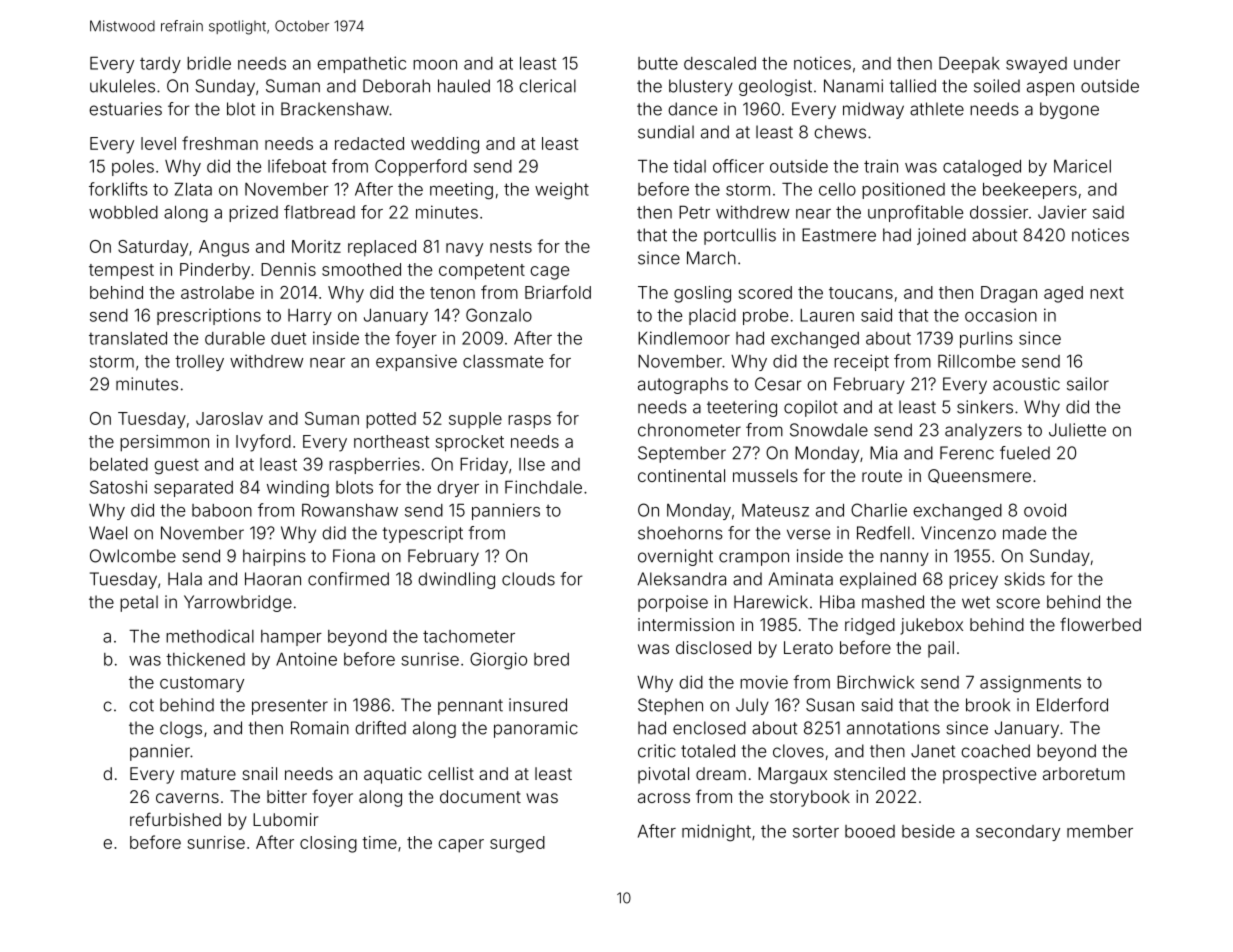 The height and width of the screenshot is (952, 1233). Describe the element at coordinates (287, 796) in the screenshot. I see `bitter` at that location.
